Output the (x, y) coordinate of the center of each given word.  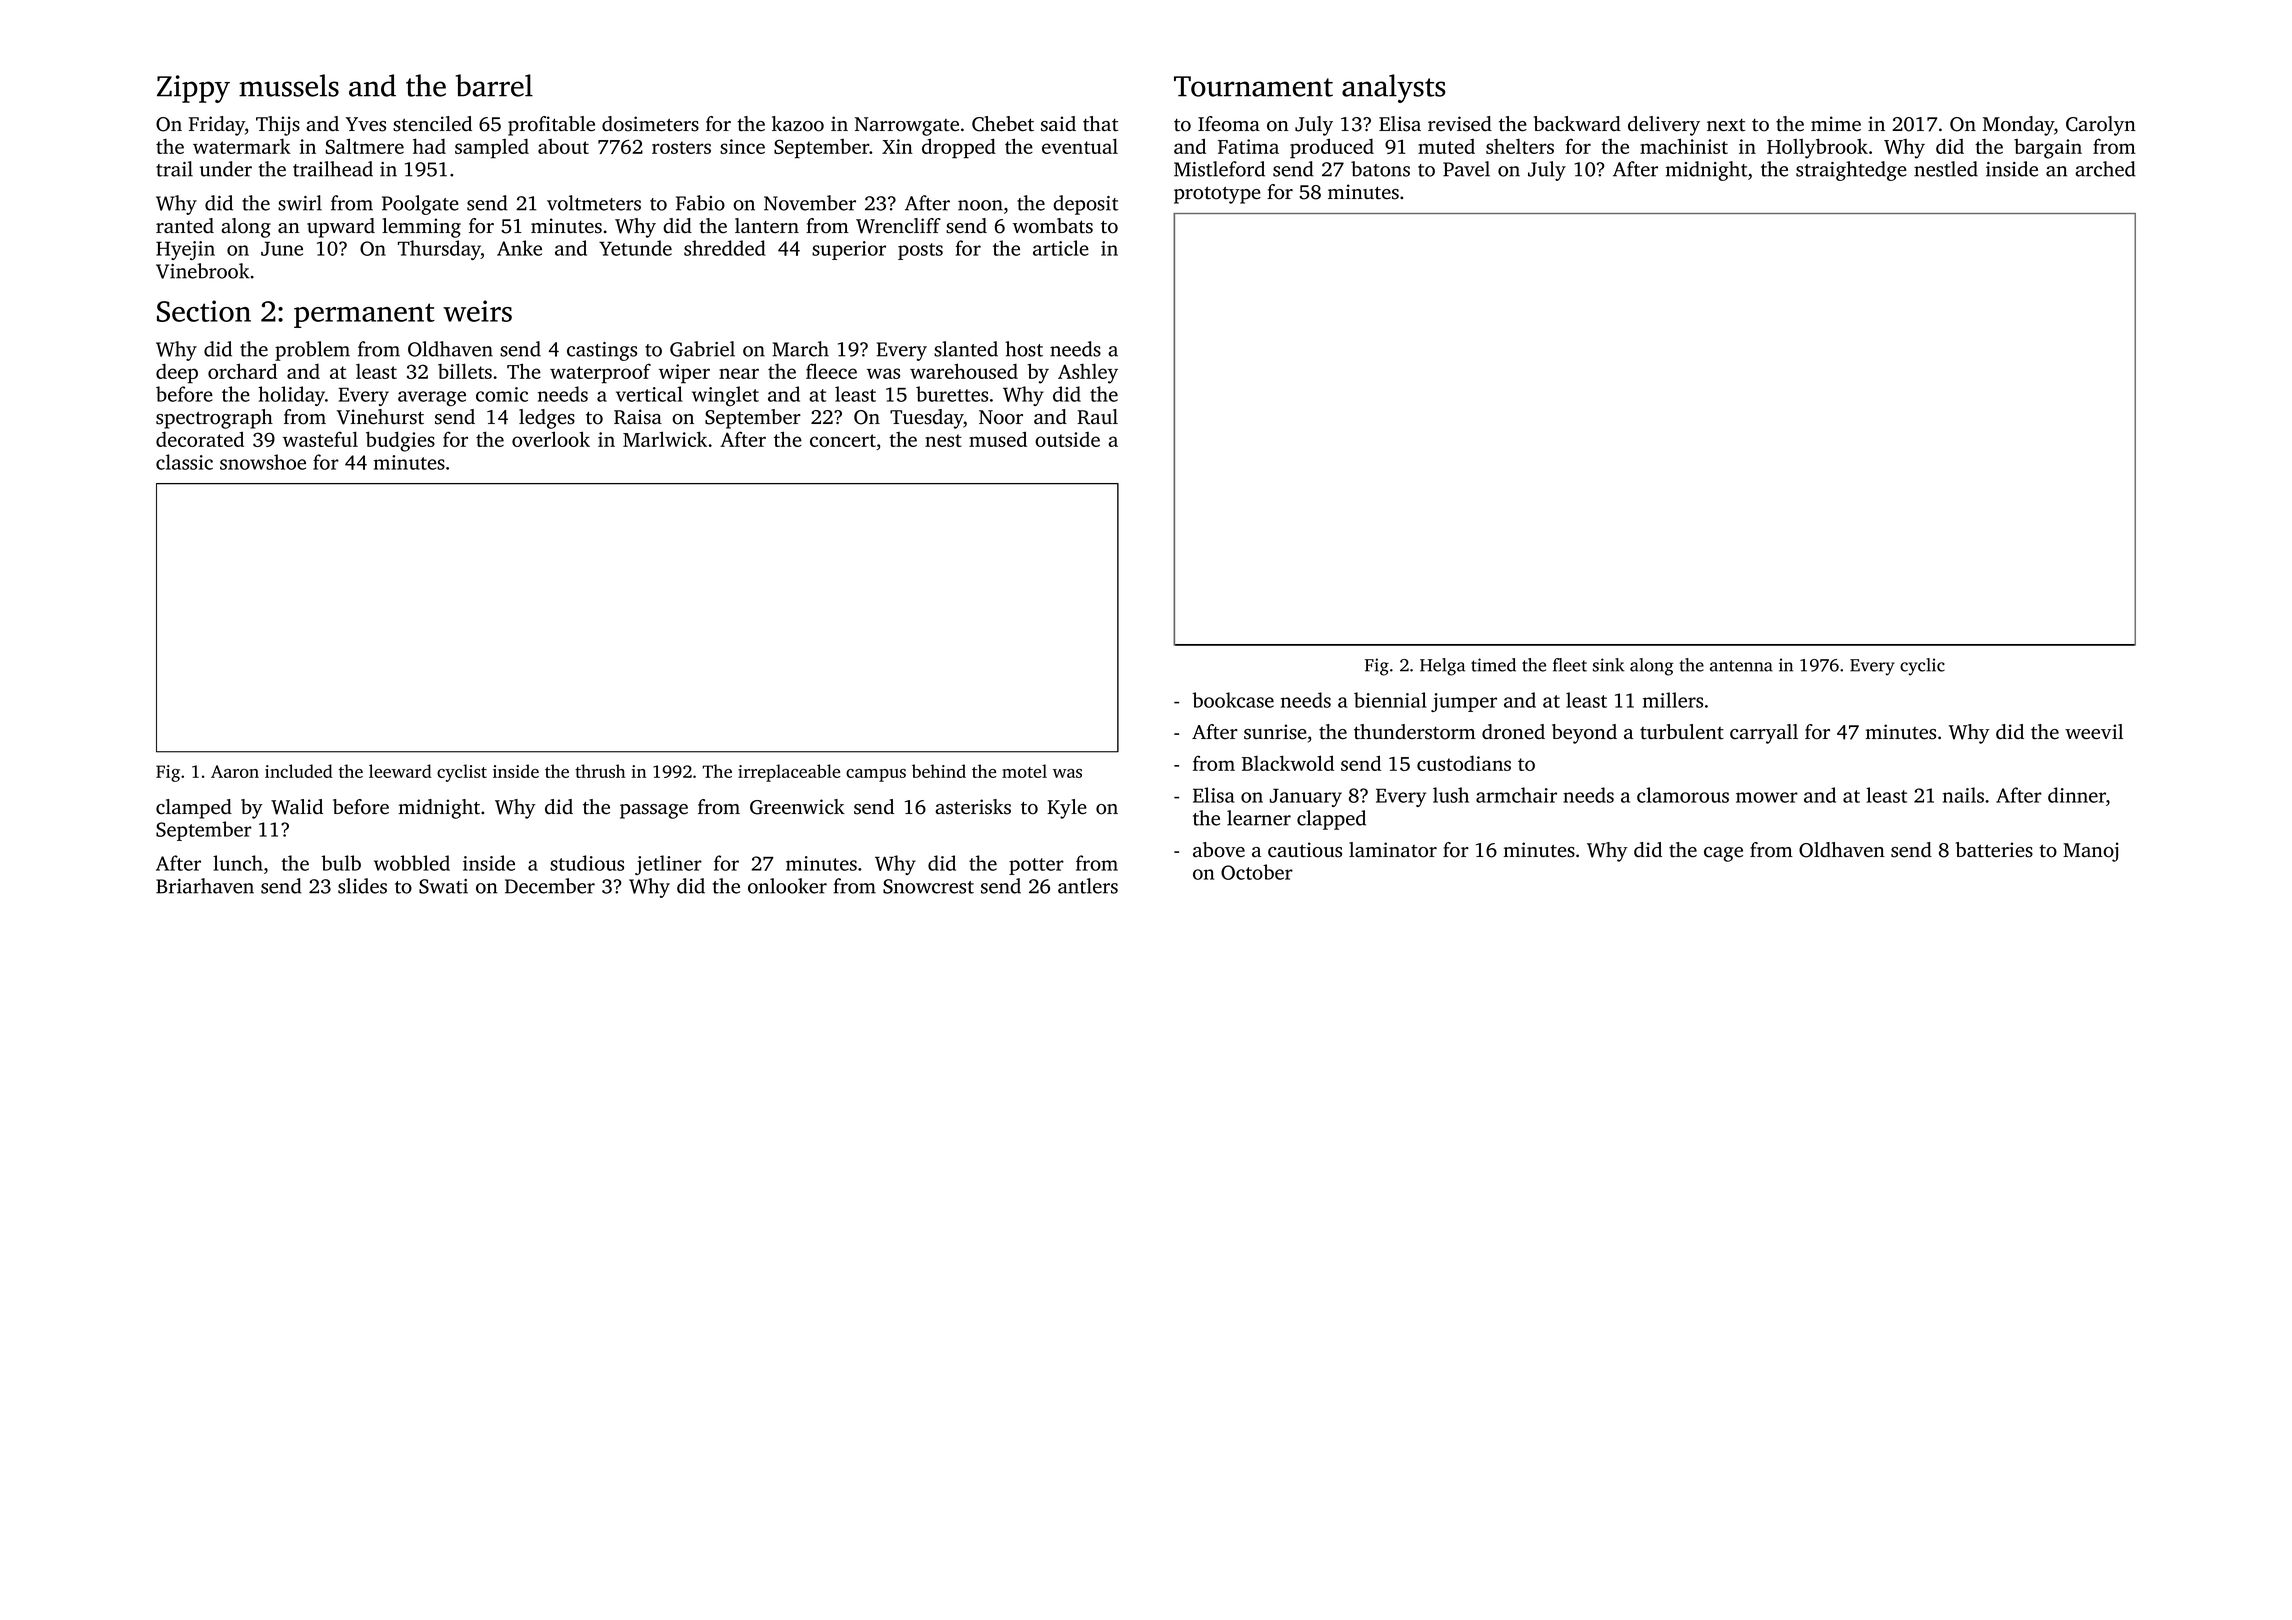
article (1061, 248)
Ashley (1088, 373)
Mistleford (1219, 169)
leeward (400, 771)
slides (362, 886)
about (563, 146)
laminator (1393, 850)
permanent (364, 315)
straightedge (1851, 171)
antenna (1741, 666)
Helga (1442, 667)
